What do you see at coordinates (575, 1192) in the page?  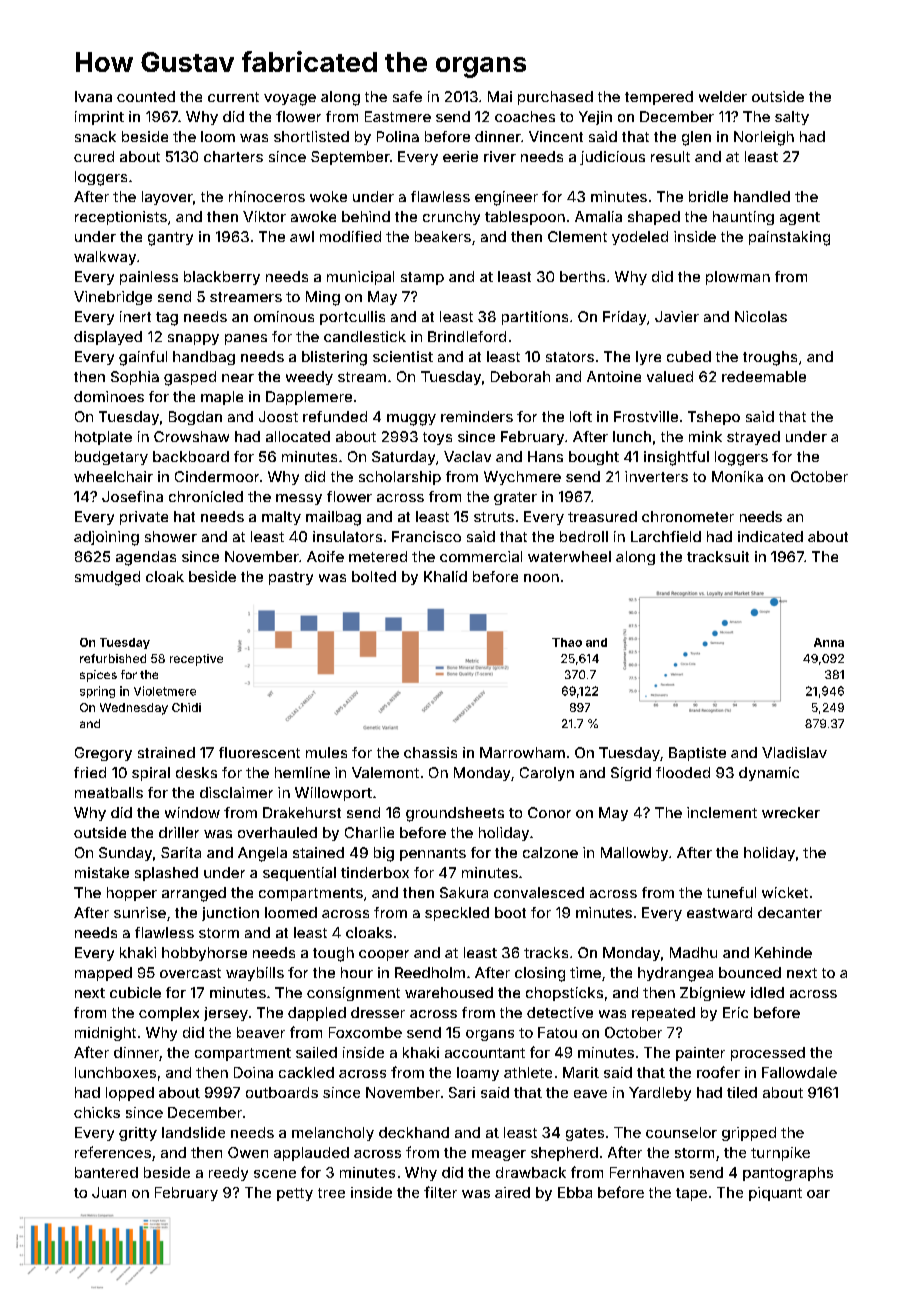 I see `Ebba` at bounding box center [575, 1192].
